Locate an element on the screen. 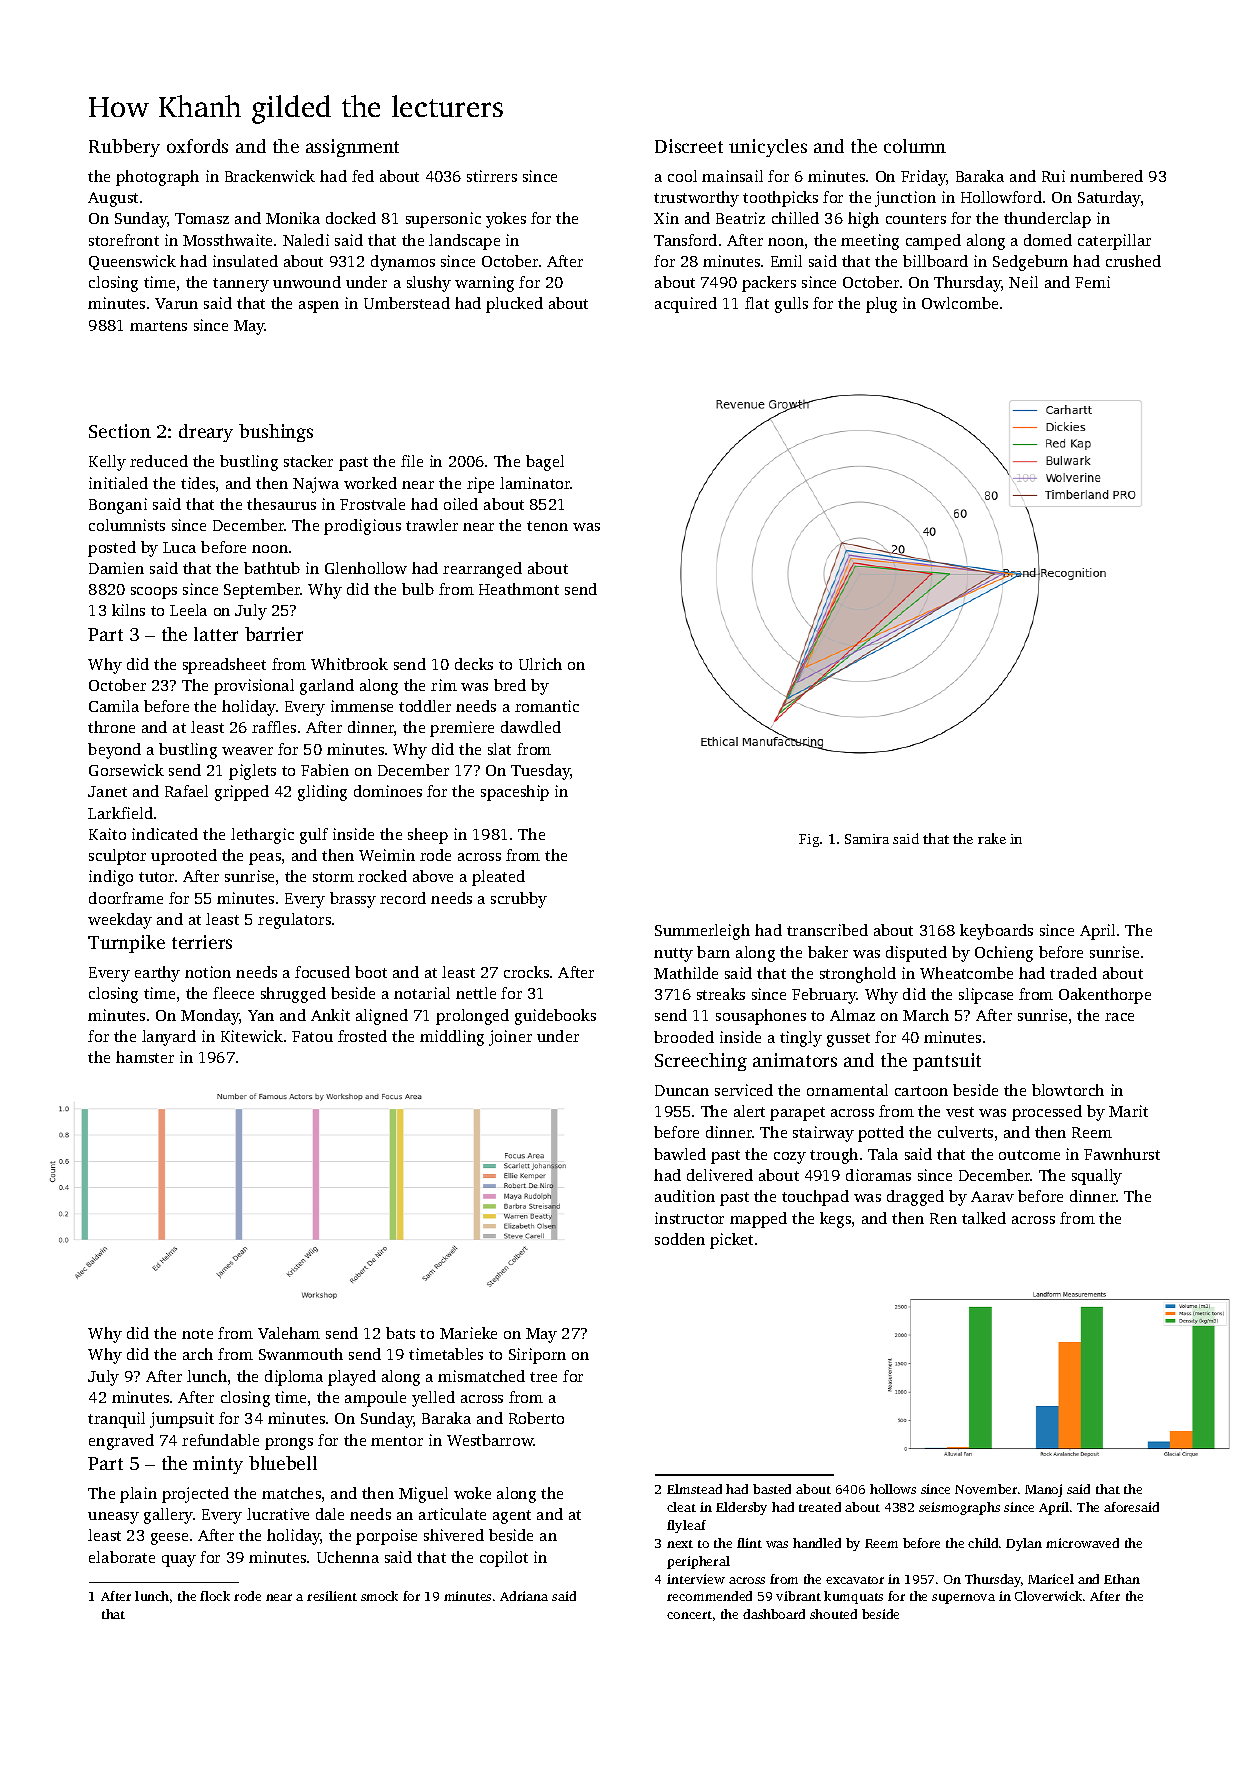 Image resolution: width=1257 pixels, height=1778 pixels. mismatched is located at coordinates (481, 1376).
